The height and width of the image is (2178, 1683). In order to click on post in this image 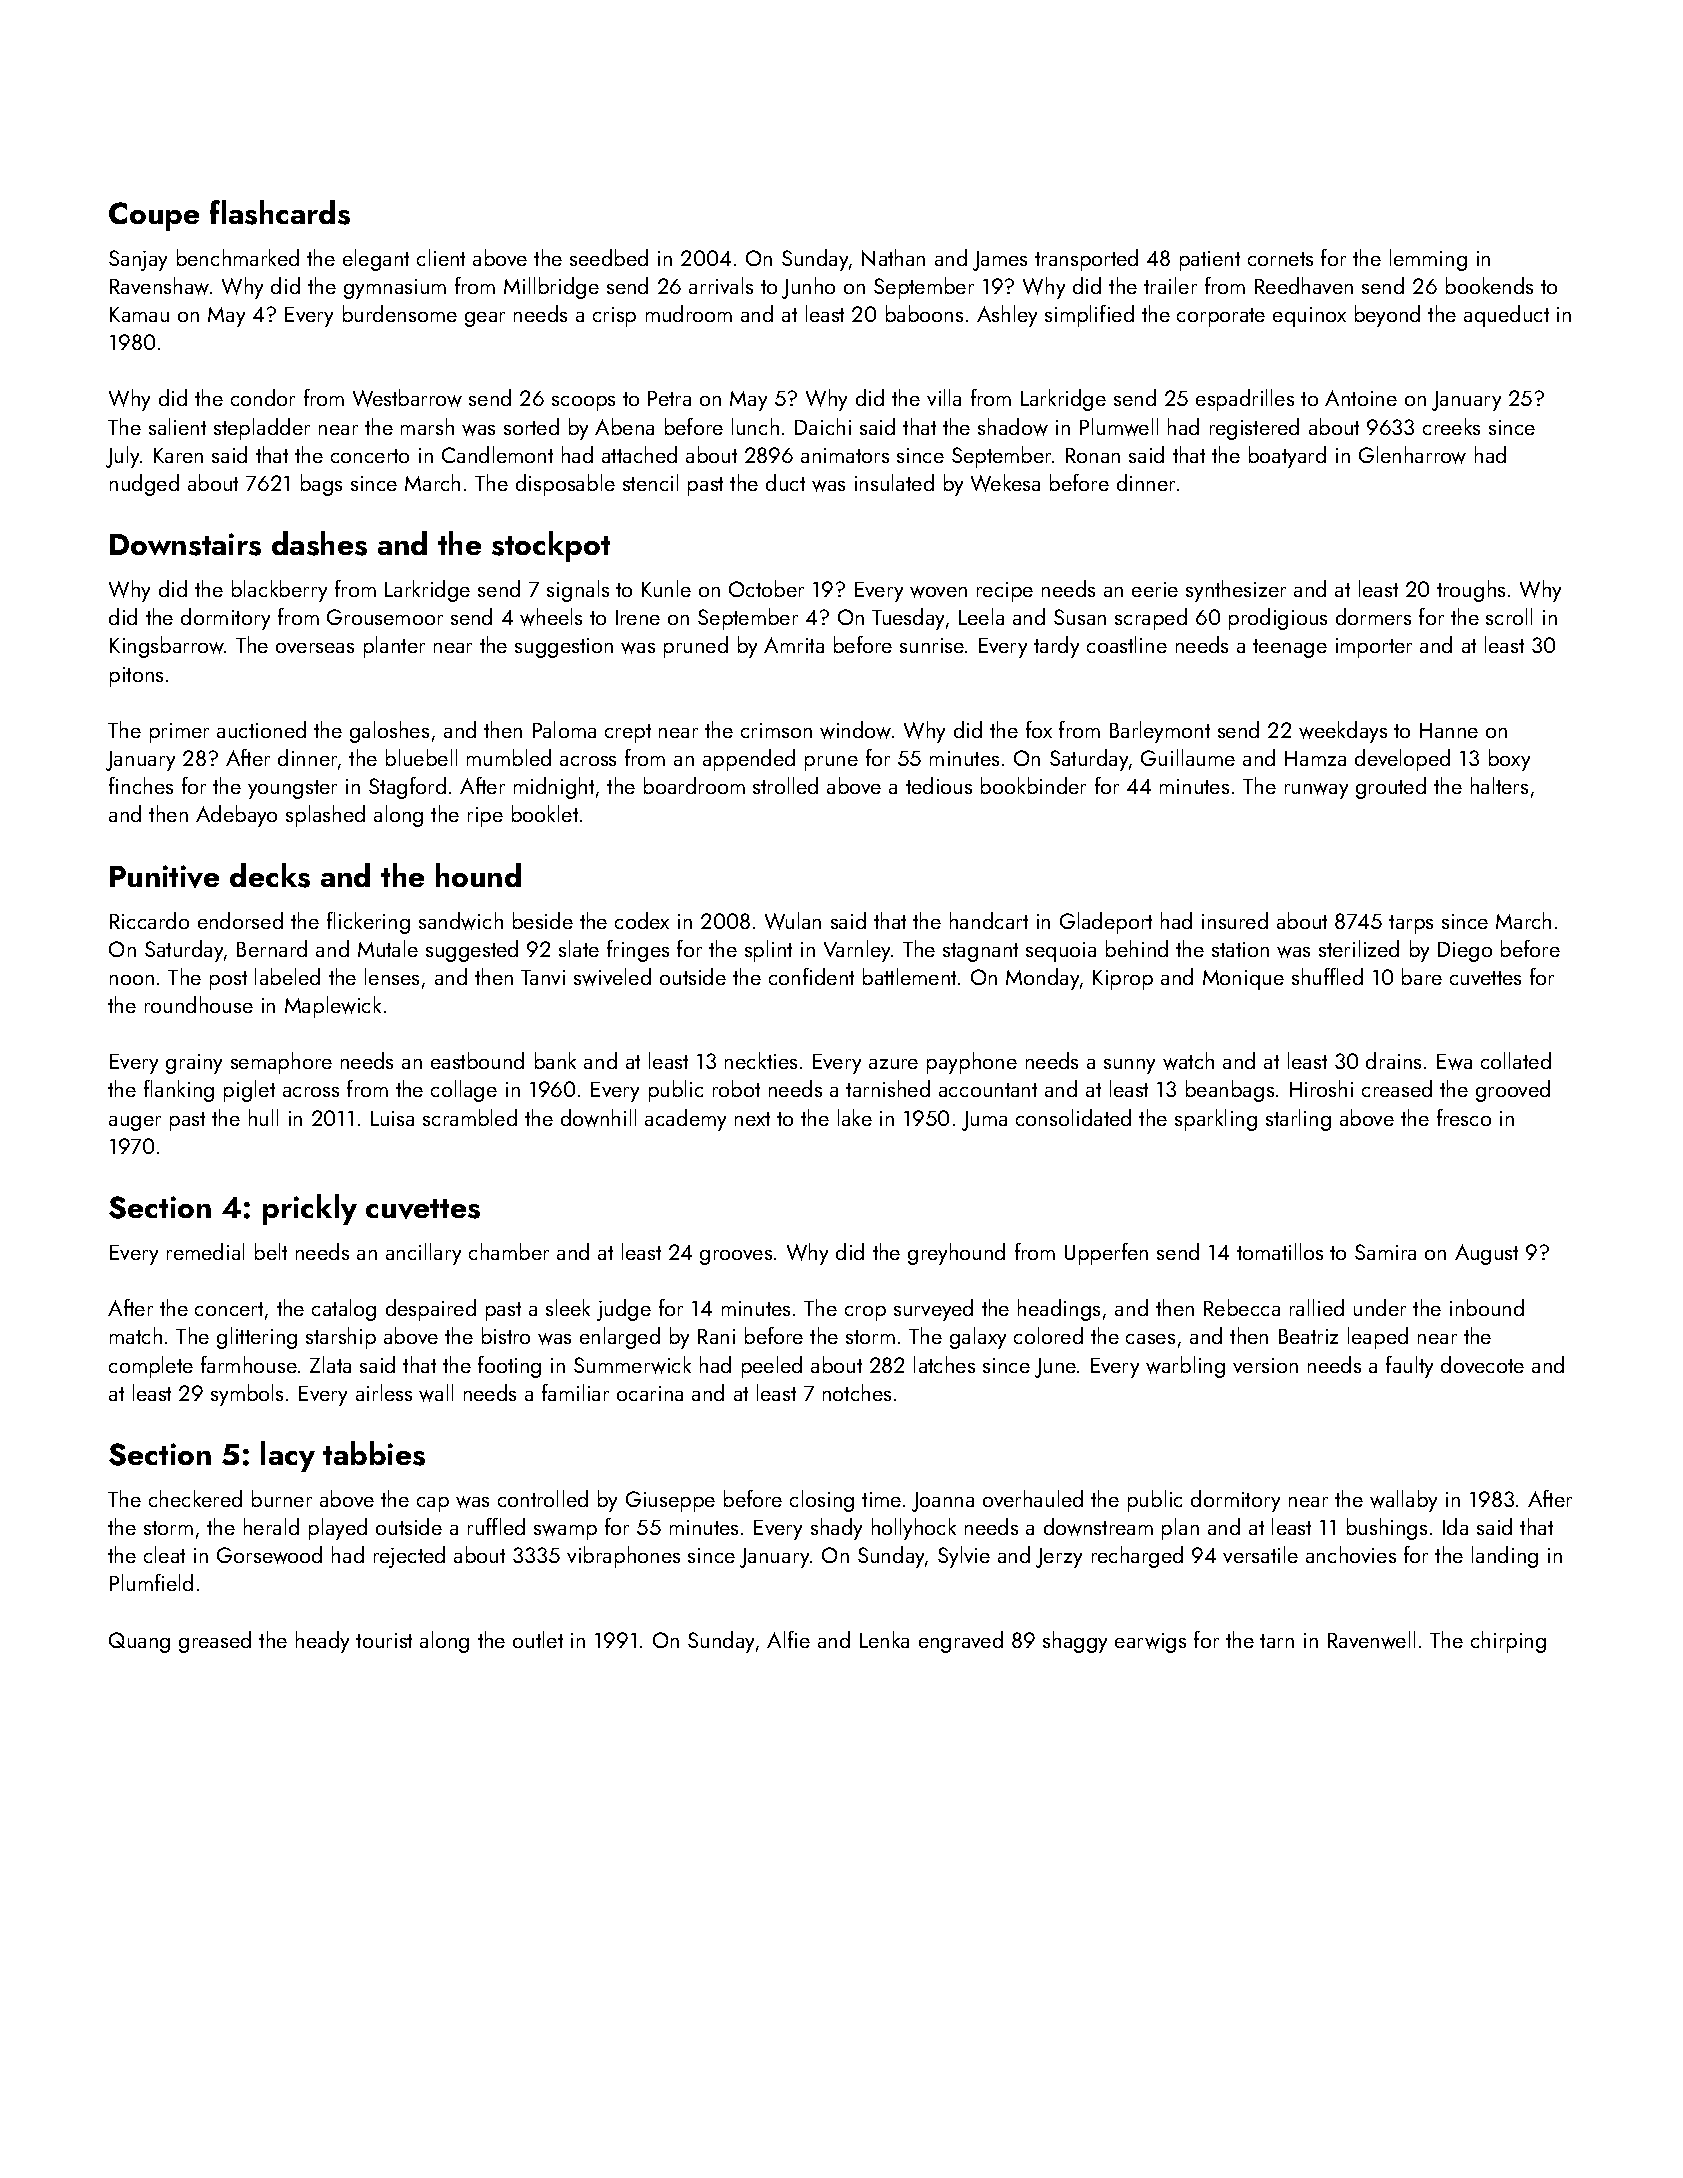, I will do `click(228, 980)`.
